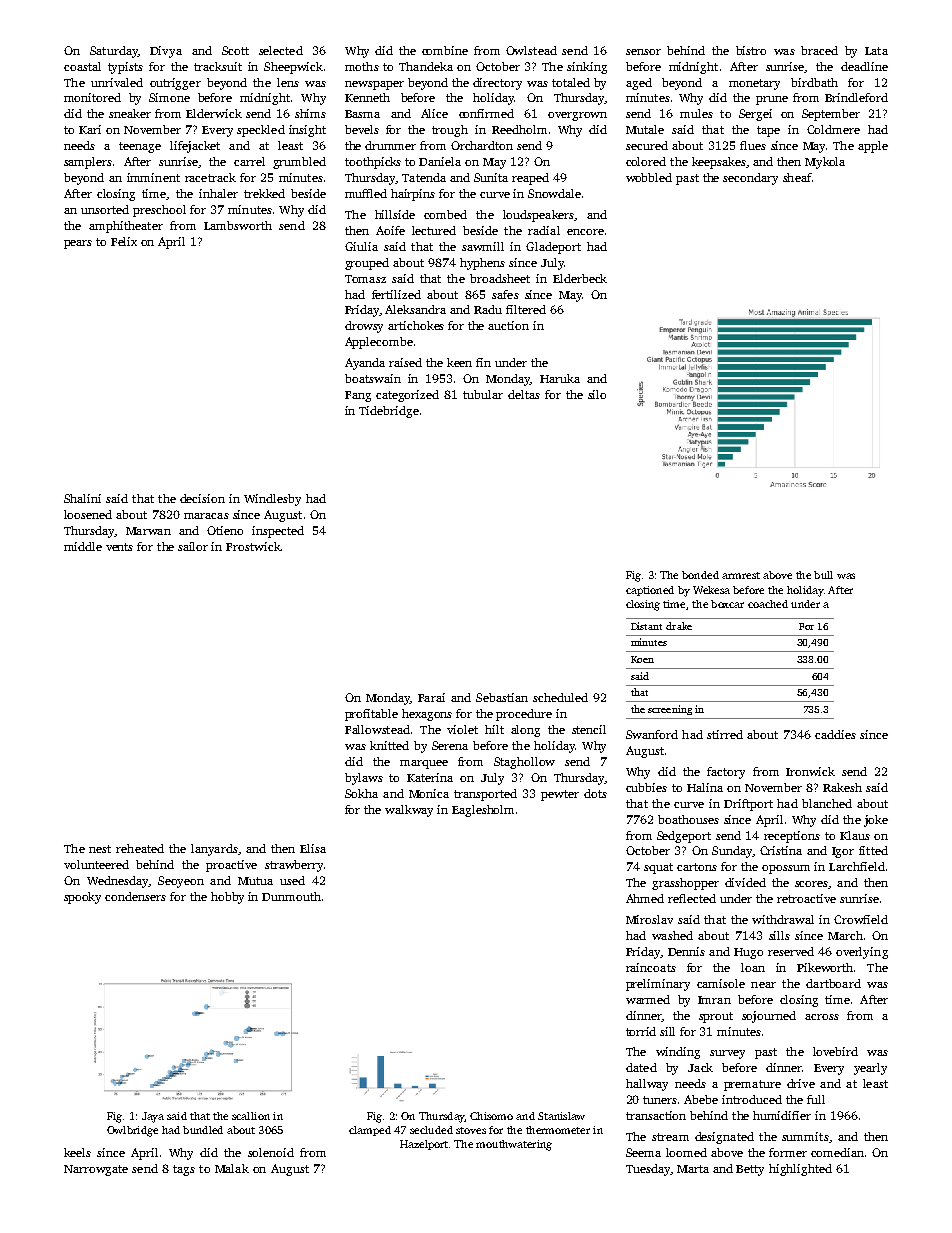 This screenshot has height=1233, width=952. What do you see at coordinates (500, 278) in the screenshot?
I see `broadsheet` at bounding box center [500, 278].
